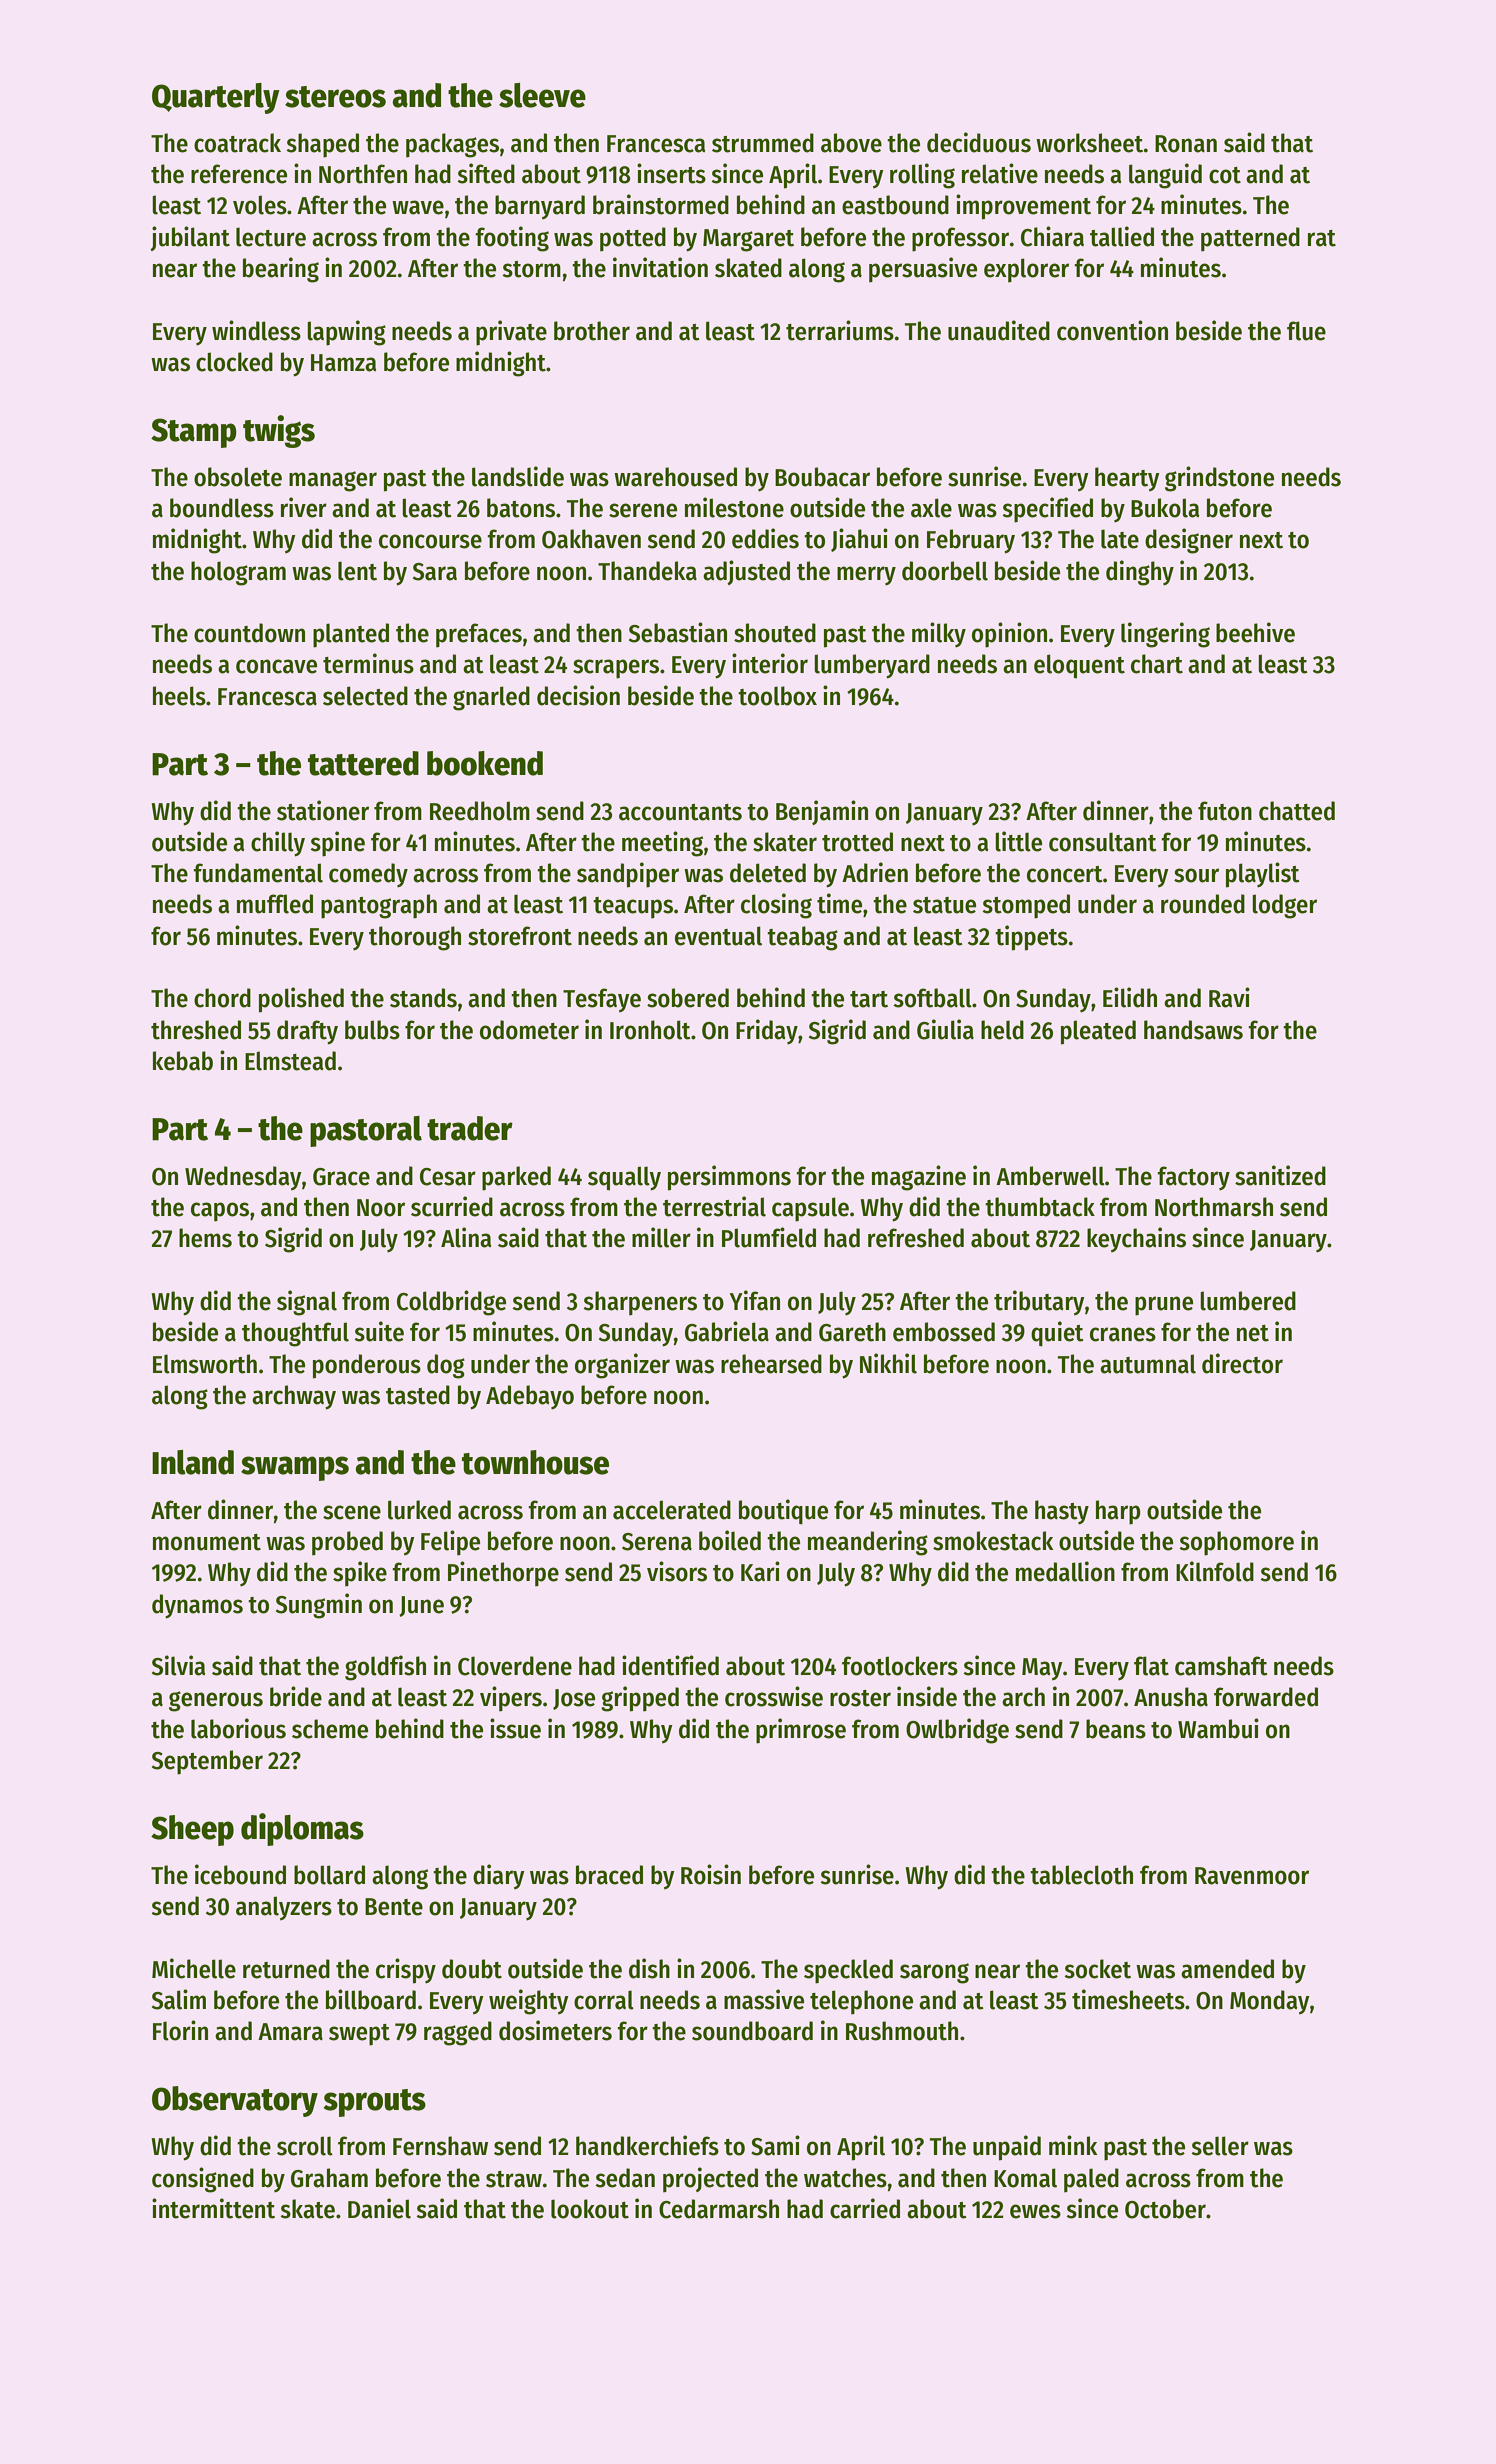 The width and height of the page is (1496, 2464). What do you see at coordinates (335, 97) in the page?
I see `stereos` at bounding box center [335, 97].
